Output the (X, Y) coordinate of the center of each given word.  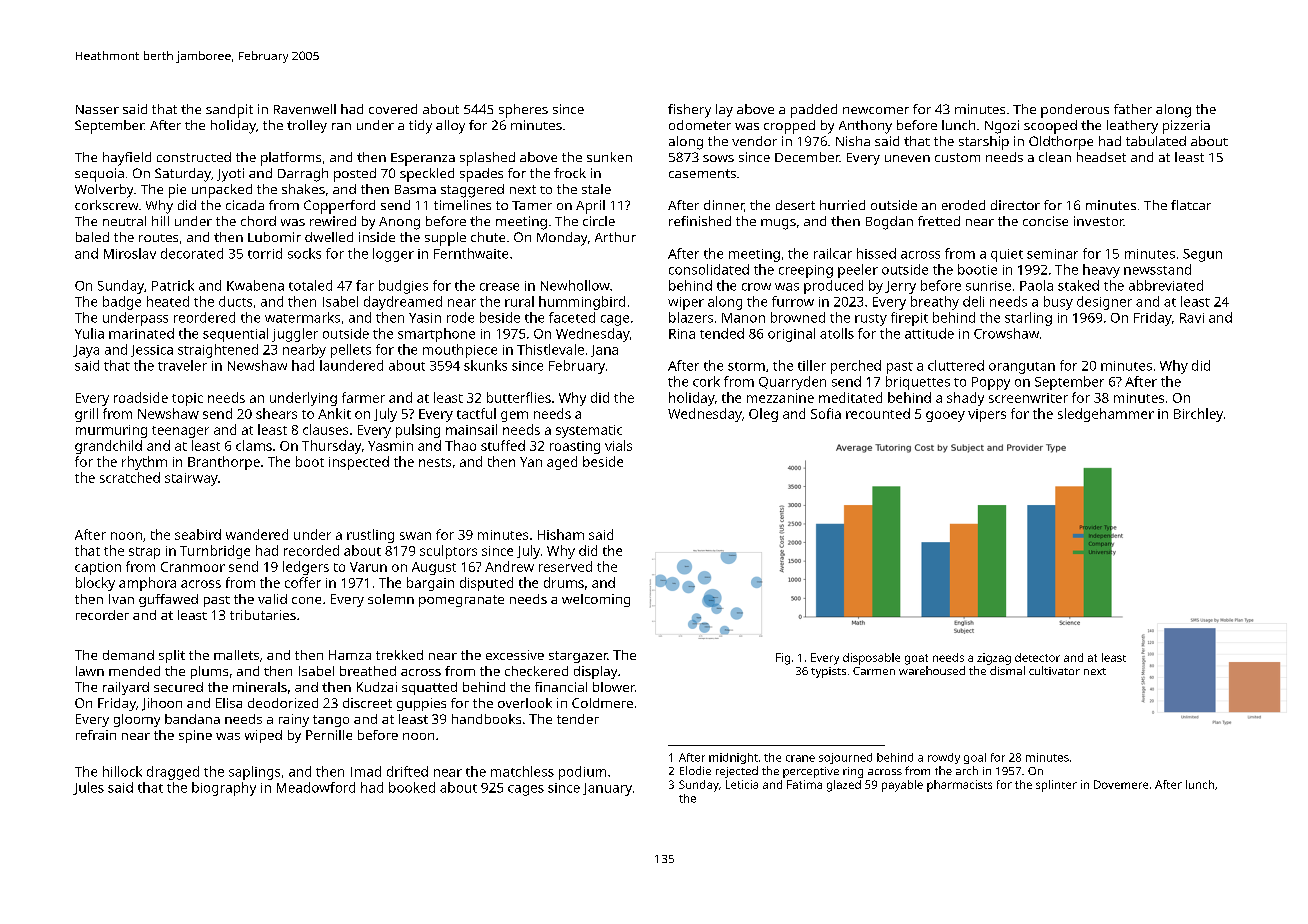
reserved (565, 566)
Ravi (1192, 318)
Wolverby (104, 191)
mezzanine (780, 398)
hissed (876, 253)
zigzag (994, 659)
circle (599, 221)
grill (86, 415)
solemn (391, 599)
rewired (333, 221)
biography (224, 789)
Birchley (1198, 415)
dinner (724, 205)
